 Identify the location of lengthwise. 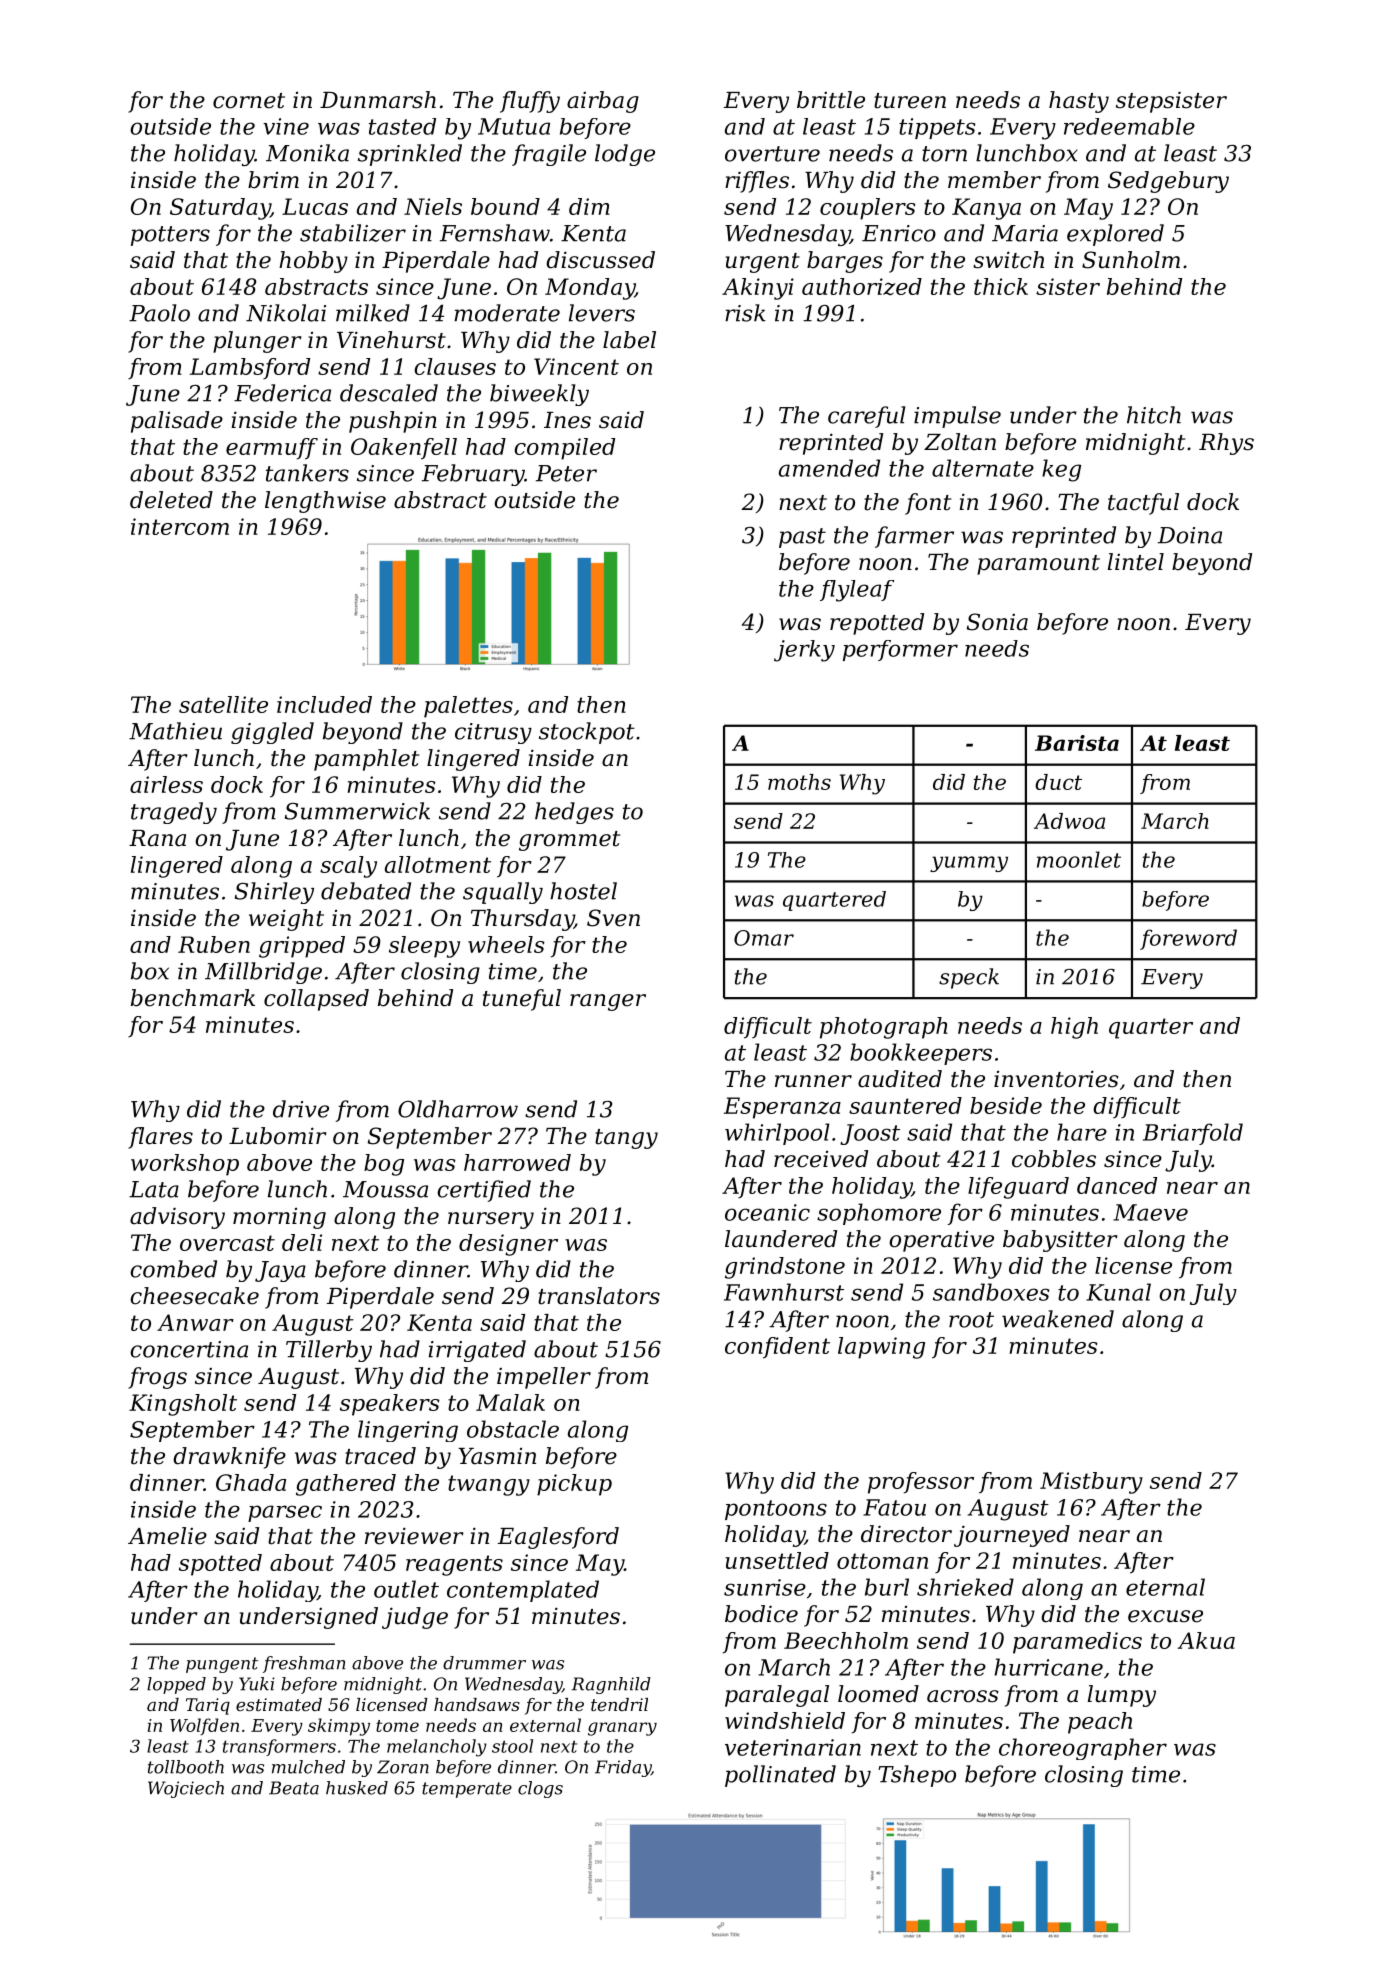
(325, 502).
